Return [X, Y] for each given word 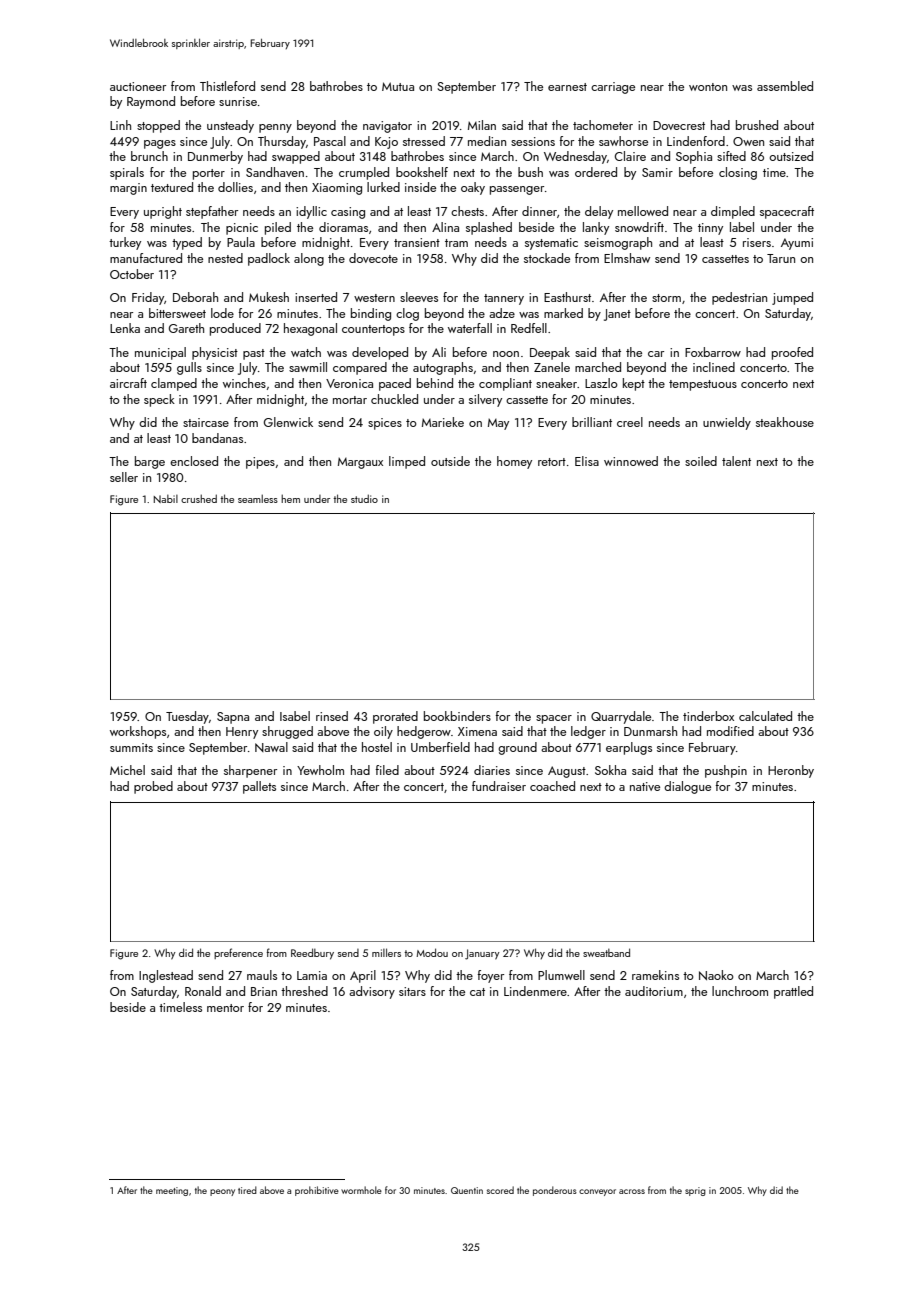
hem [290, 498]
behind [435, 383]
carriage [613, 88]
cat [477, 992]
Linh [120, 125]
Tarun [781, 258]
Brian [264, 991]
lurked [383, 187]
